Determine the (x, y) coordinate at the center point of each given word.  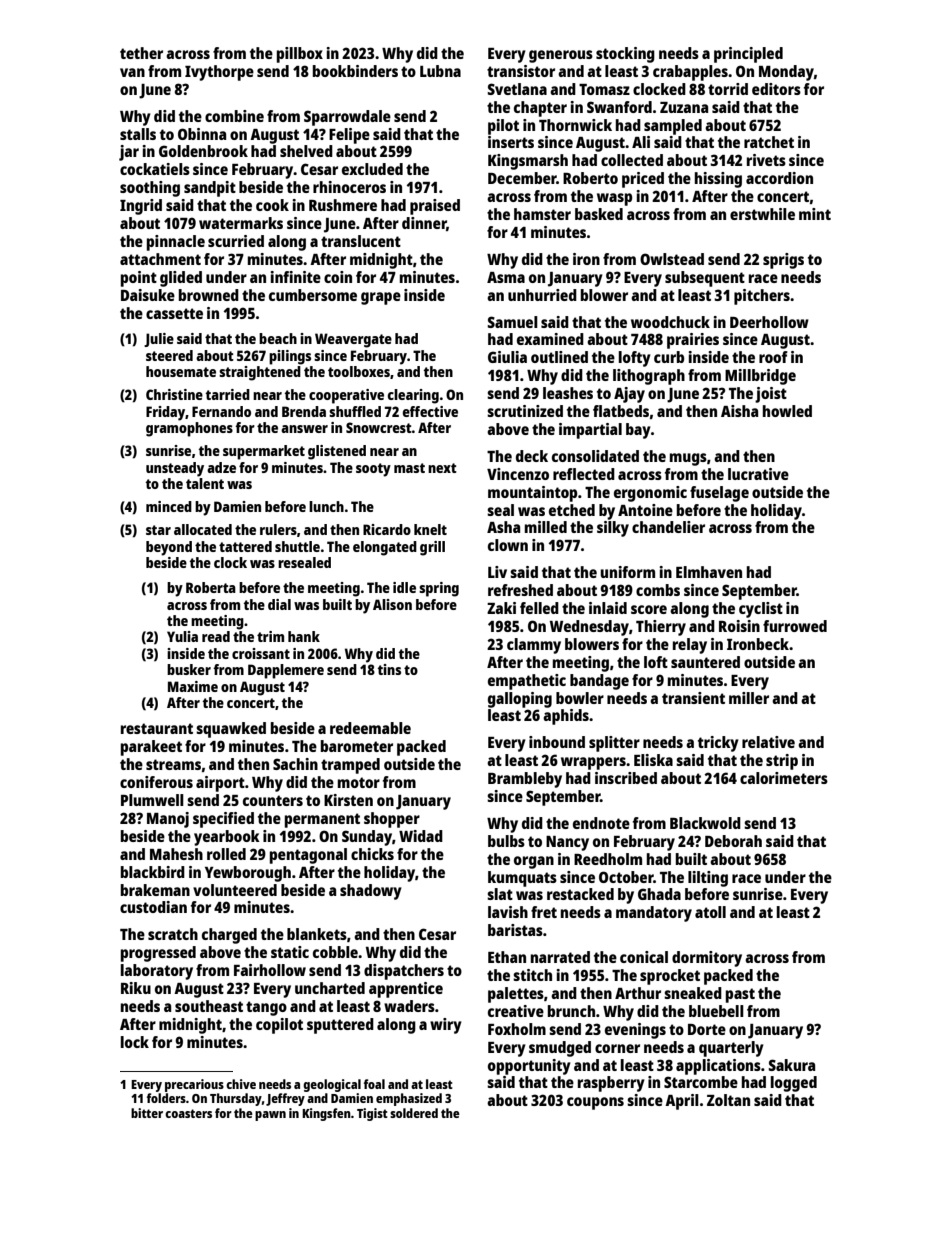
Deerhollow (769, 322)
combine (234, 116)
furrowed (795, 626)
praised (435, 207)
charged (229, 936)
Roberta (211, 587)
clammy (534, 646)
